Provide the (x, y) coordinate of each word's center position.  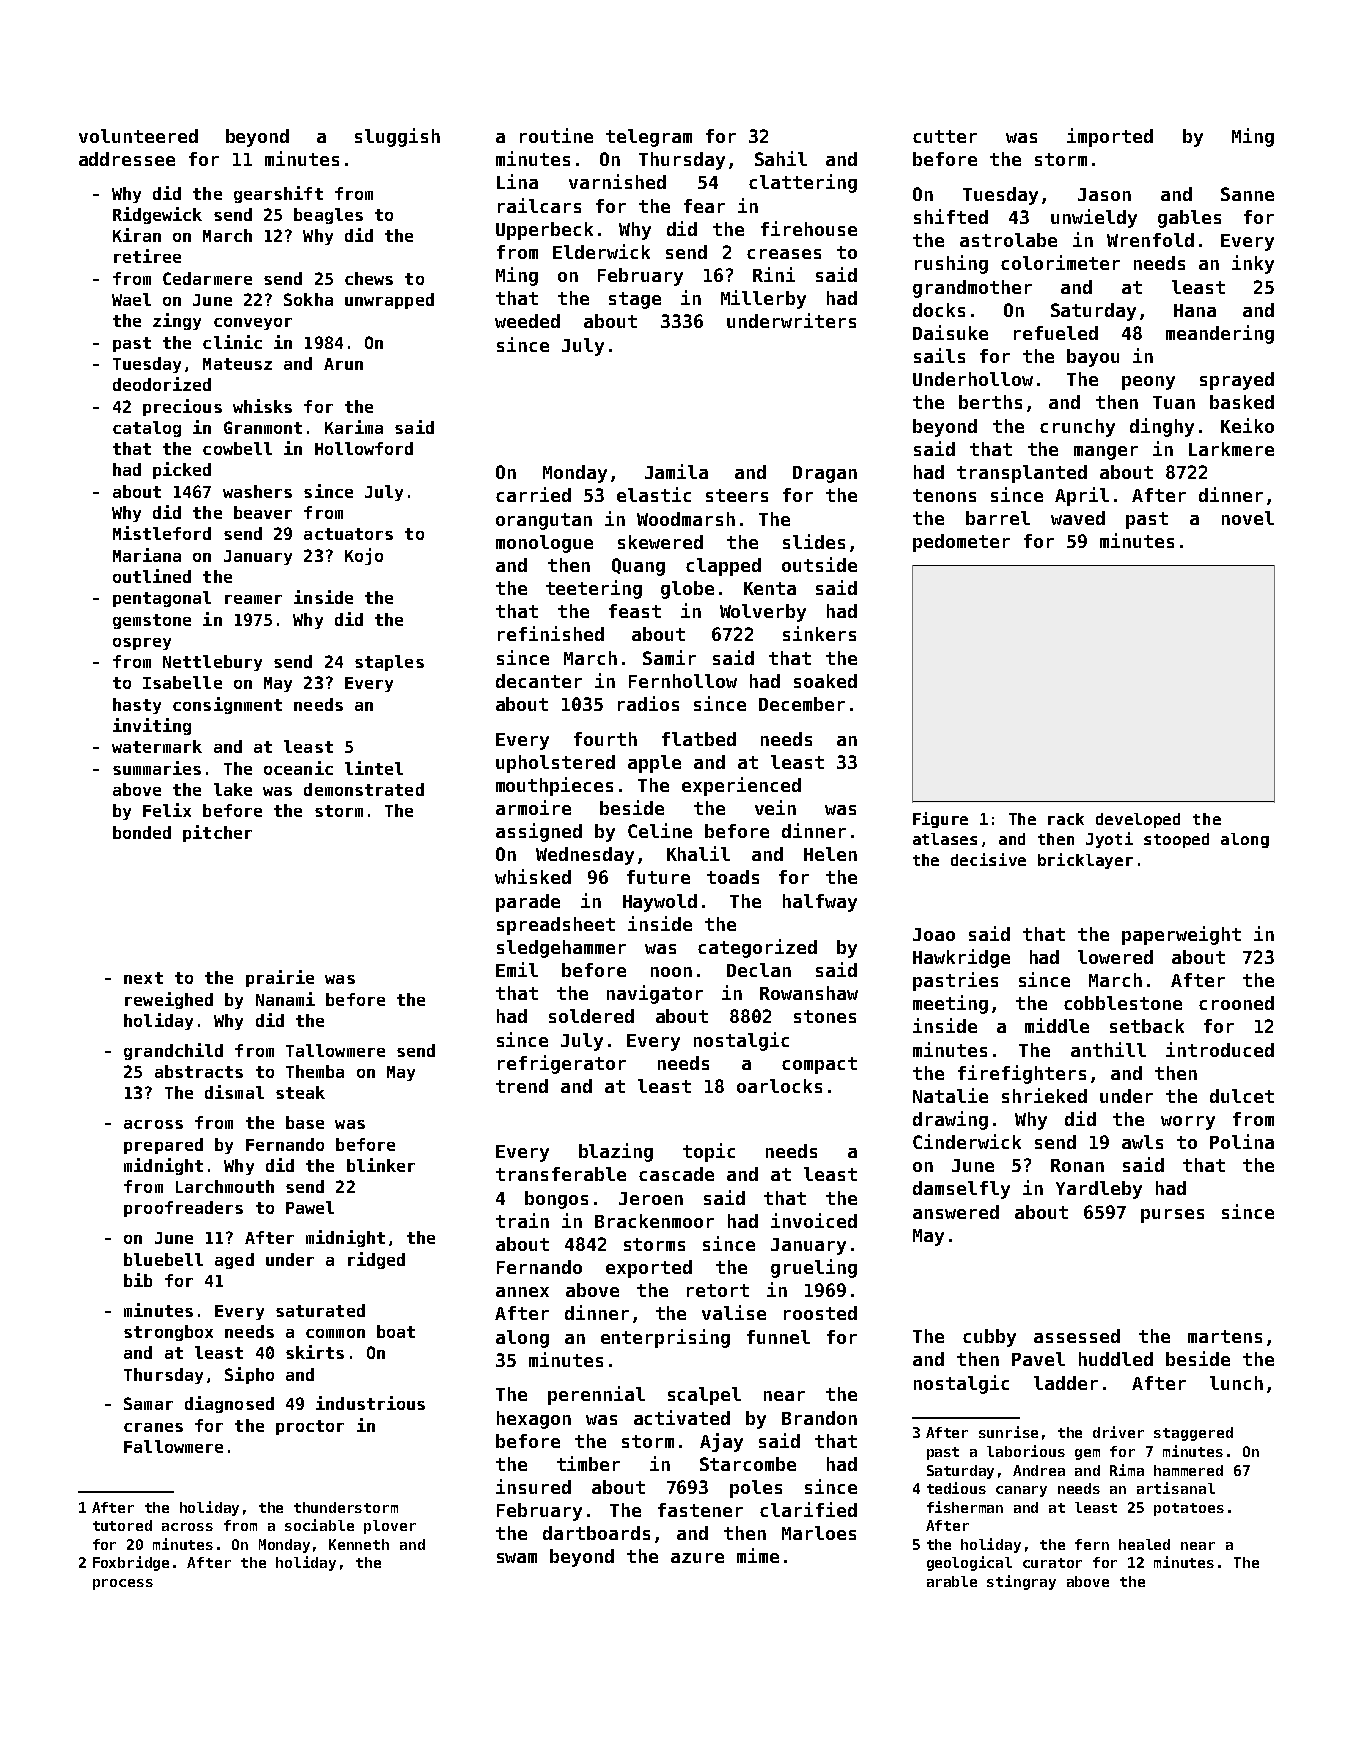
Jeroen (651, 1198)
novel (1248, 518)
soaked (825, 681)
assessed (1077, 1336)
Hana (1195, 310)
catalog (147, 429)
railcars (539, 205)
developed (1138, 820)
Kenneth (359, 1544)
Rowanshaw (809, 993)
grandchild (173, 1051)
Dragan (825, 474)
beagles (328, 216)
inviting (152, 726)
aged (234, 1261)
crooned (1236, 1003)
